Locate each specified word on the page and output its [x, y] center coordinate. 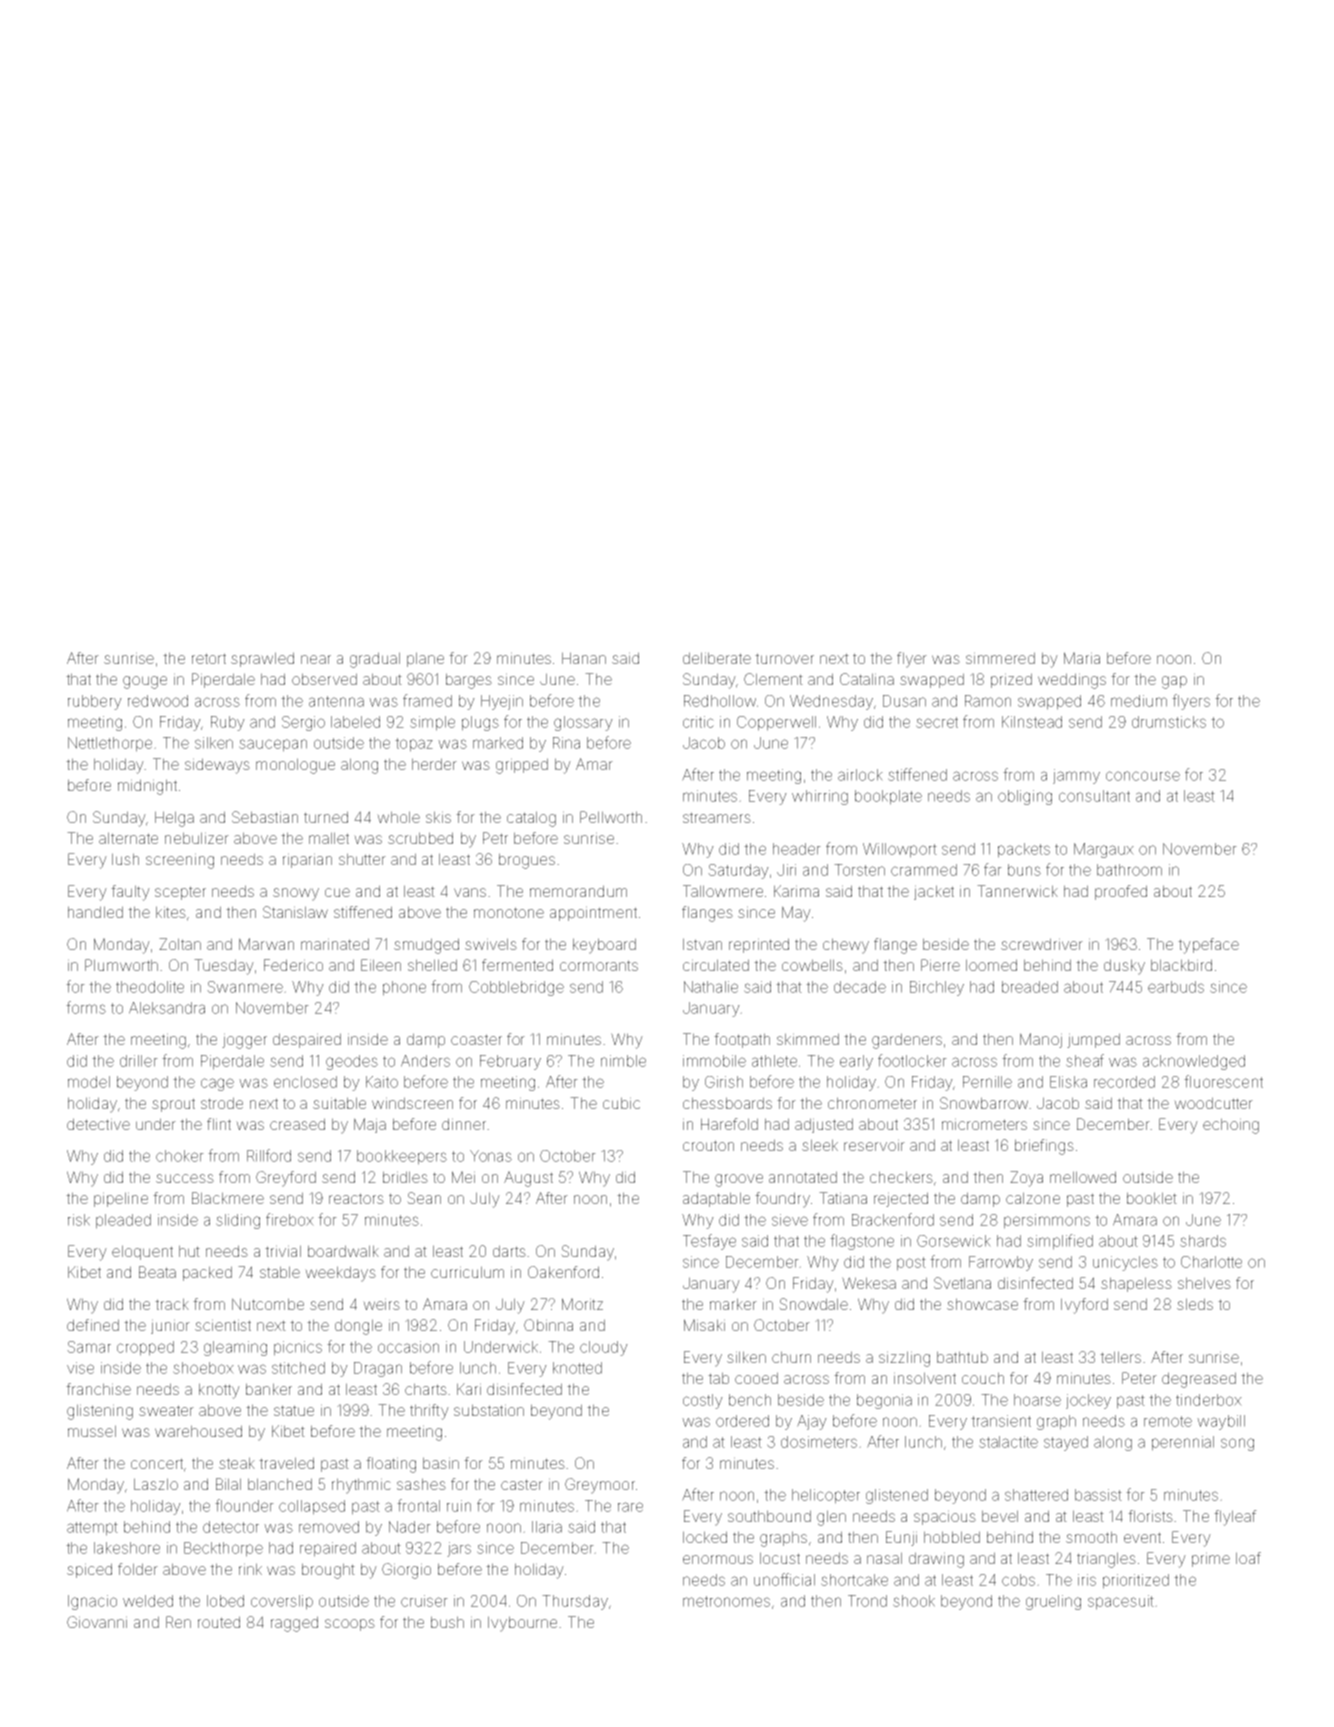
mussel [92, 1431]
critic [698, 722]
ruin [459, 1506]
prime [1211, 1559]
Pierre [940, 965]
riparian [307, 860]
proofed [1121, 892]
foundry [782, 1200]
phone [404, 988]
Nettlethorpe [110, 744]
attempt [92, 1529]
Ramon [988, 701]
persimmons [1047, 1221]
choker [180, 1156]
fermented [517, 965]
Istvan [702, 944]
